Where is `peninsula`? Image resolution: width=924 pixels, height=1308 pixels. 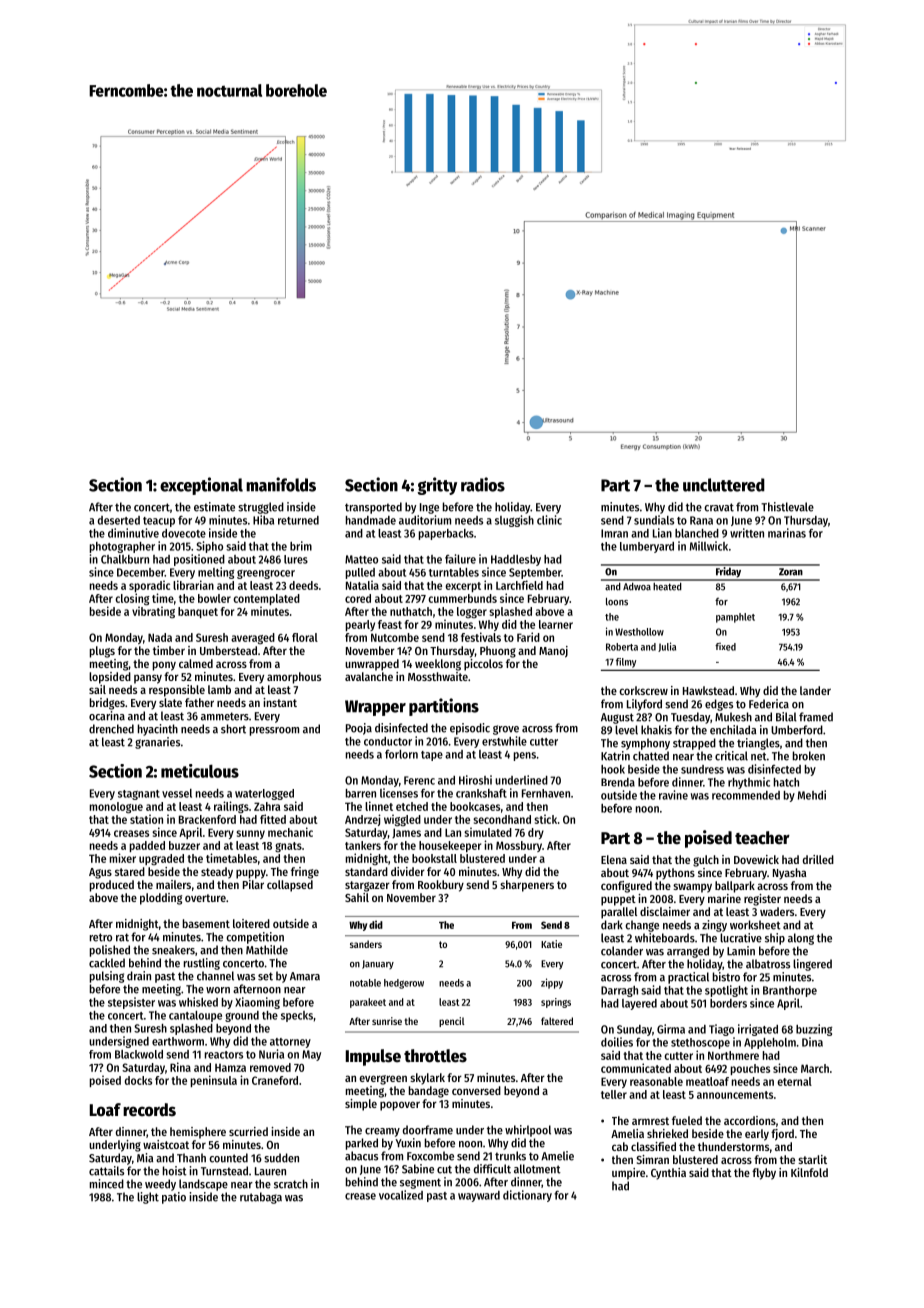
peninsula is located at coordinates (214, 1081).
